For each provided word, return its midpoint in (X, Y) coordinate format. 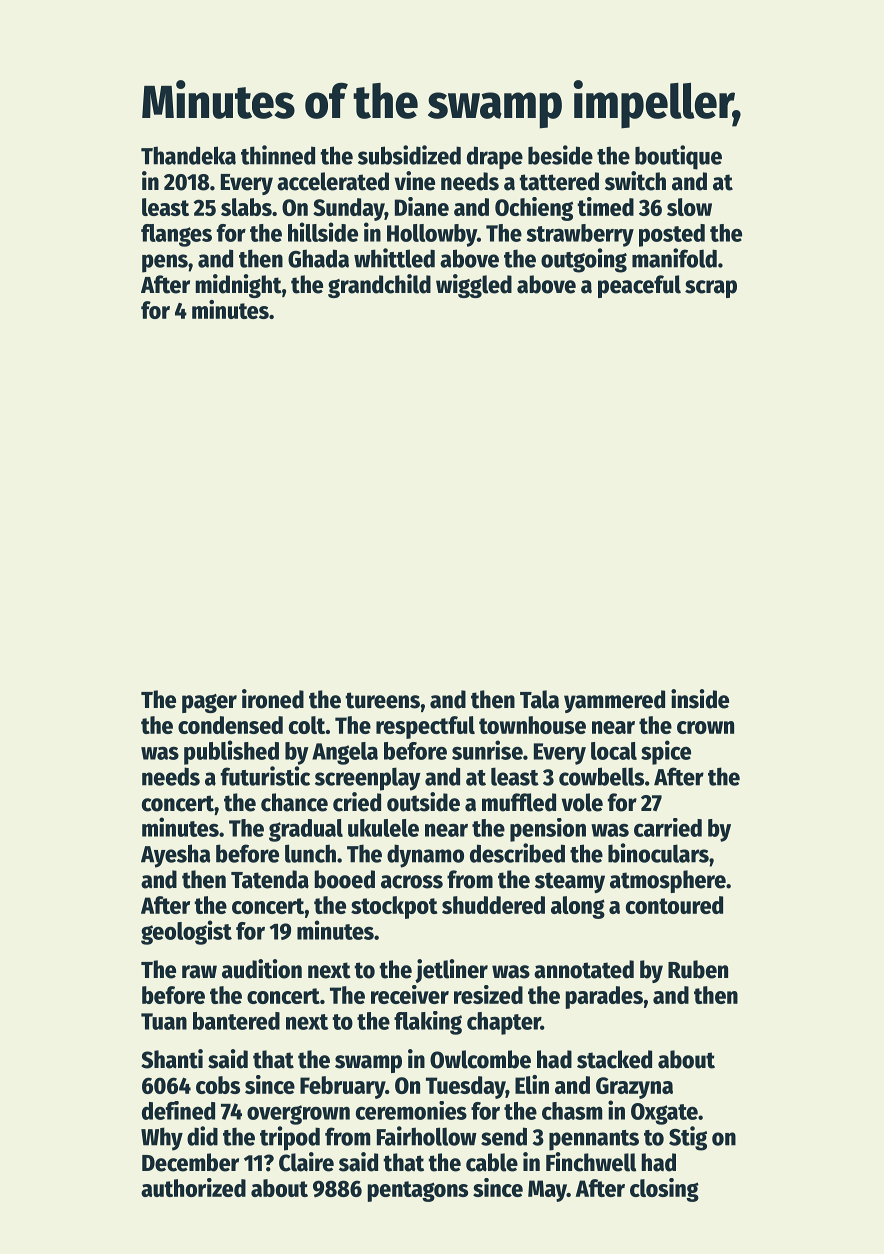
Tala (539, 699)
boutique (678, 157)
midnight (238, 286)
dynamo (425, 856)
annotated (584, 969)
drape (495, 158)
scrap (711, 289)
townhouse (532, 725)
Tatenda (270, 879)
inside (700, 699)
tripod (290, 1138)
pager (209, 703)
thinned (278, 155)
